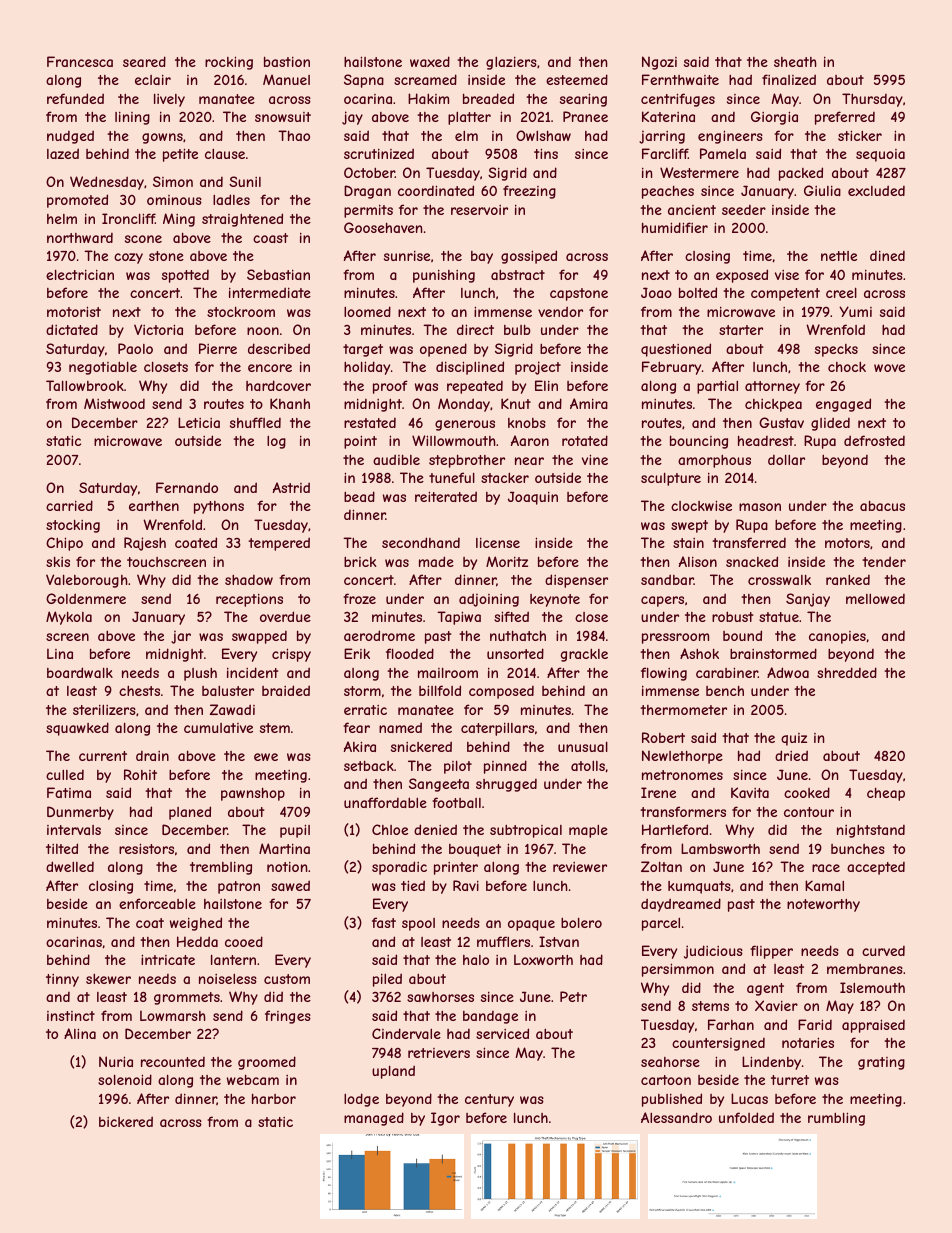 The image size is (952, 1233). I want to click on dictated, so click(72, 329).
